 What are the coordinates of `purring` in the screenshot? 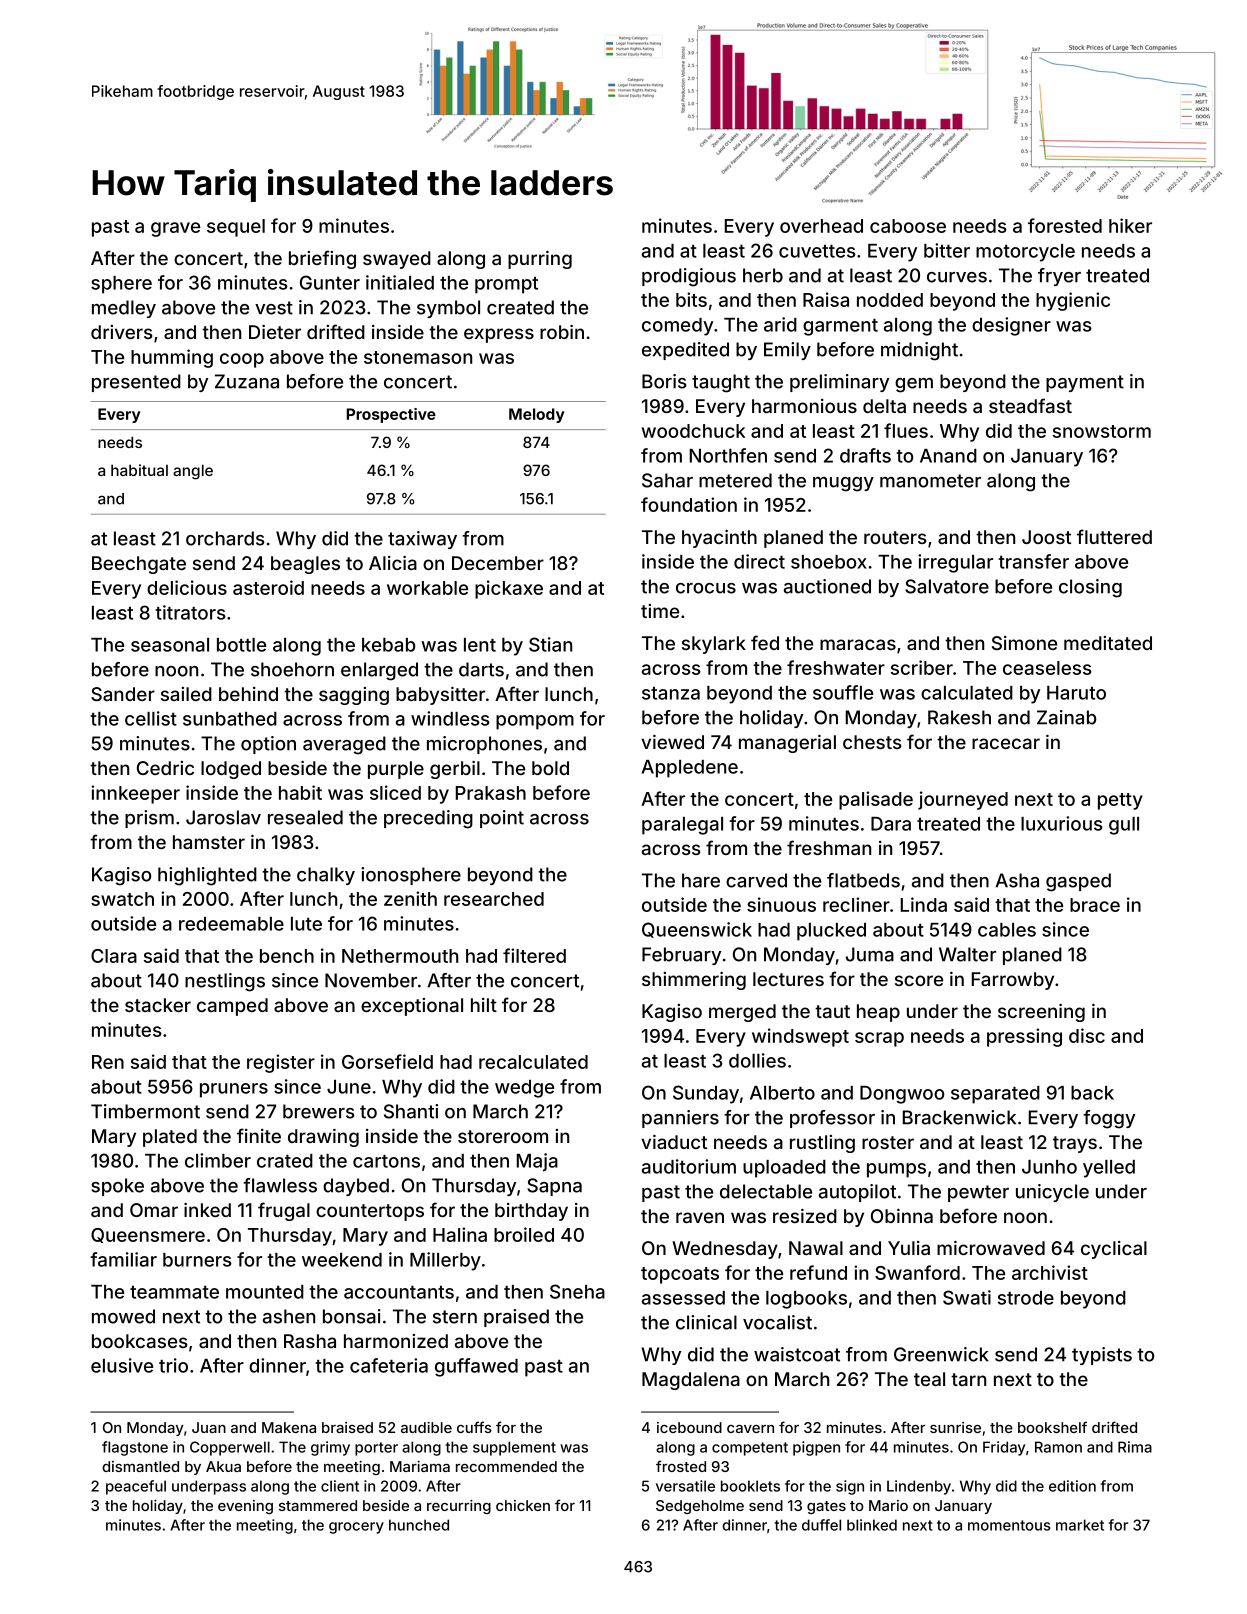 It's located at (540, 260).
